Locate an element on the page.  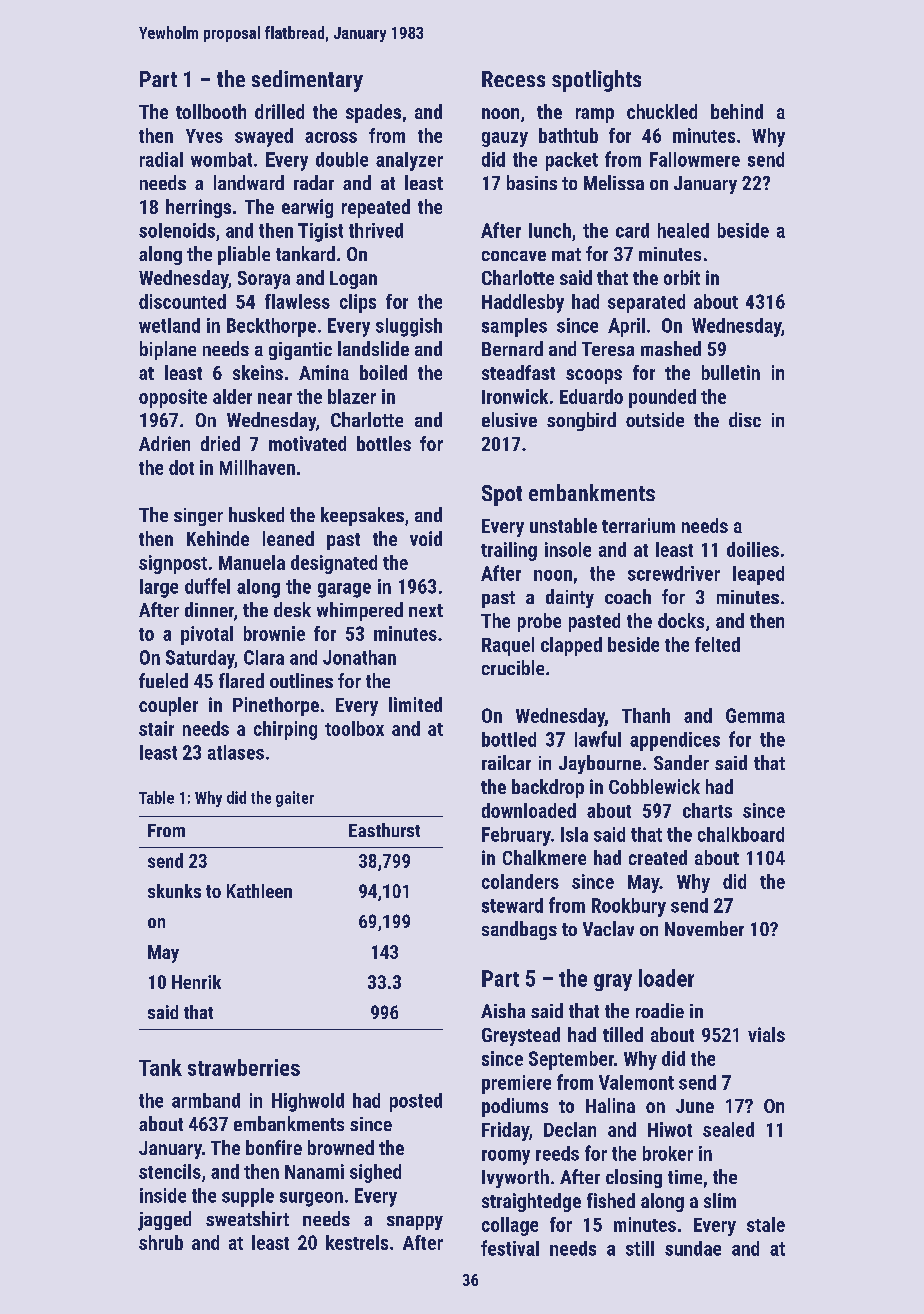
radar is located at coordinates (314, 182).
